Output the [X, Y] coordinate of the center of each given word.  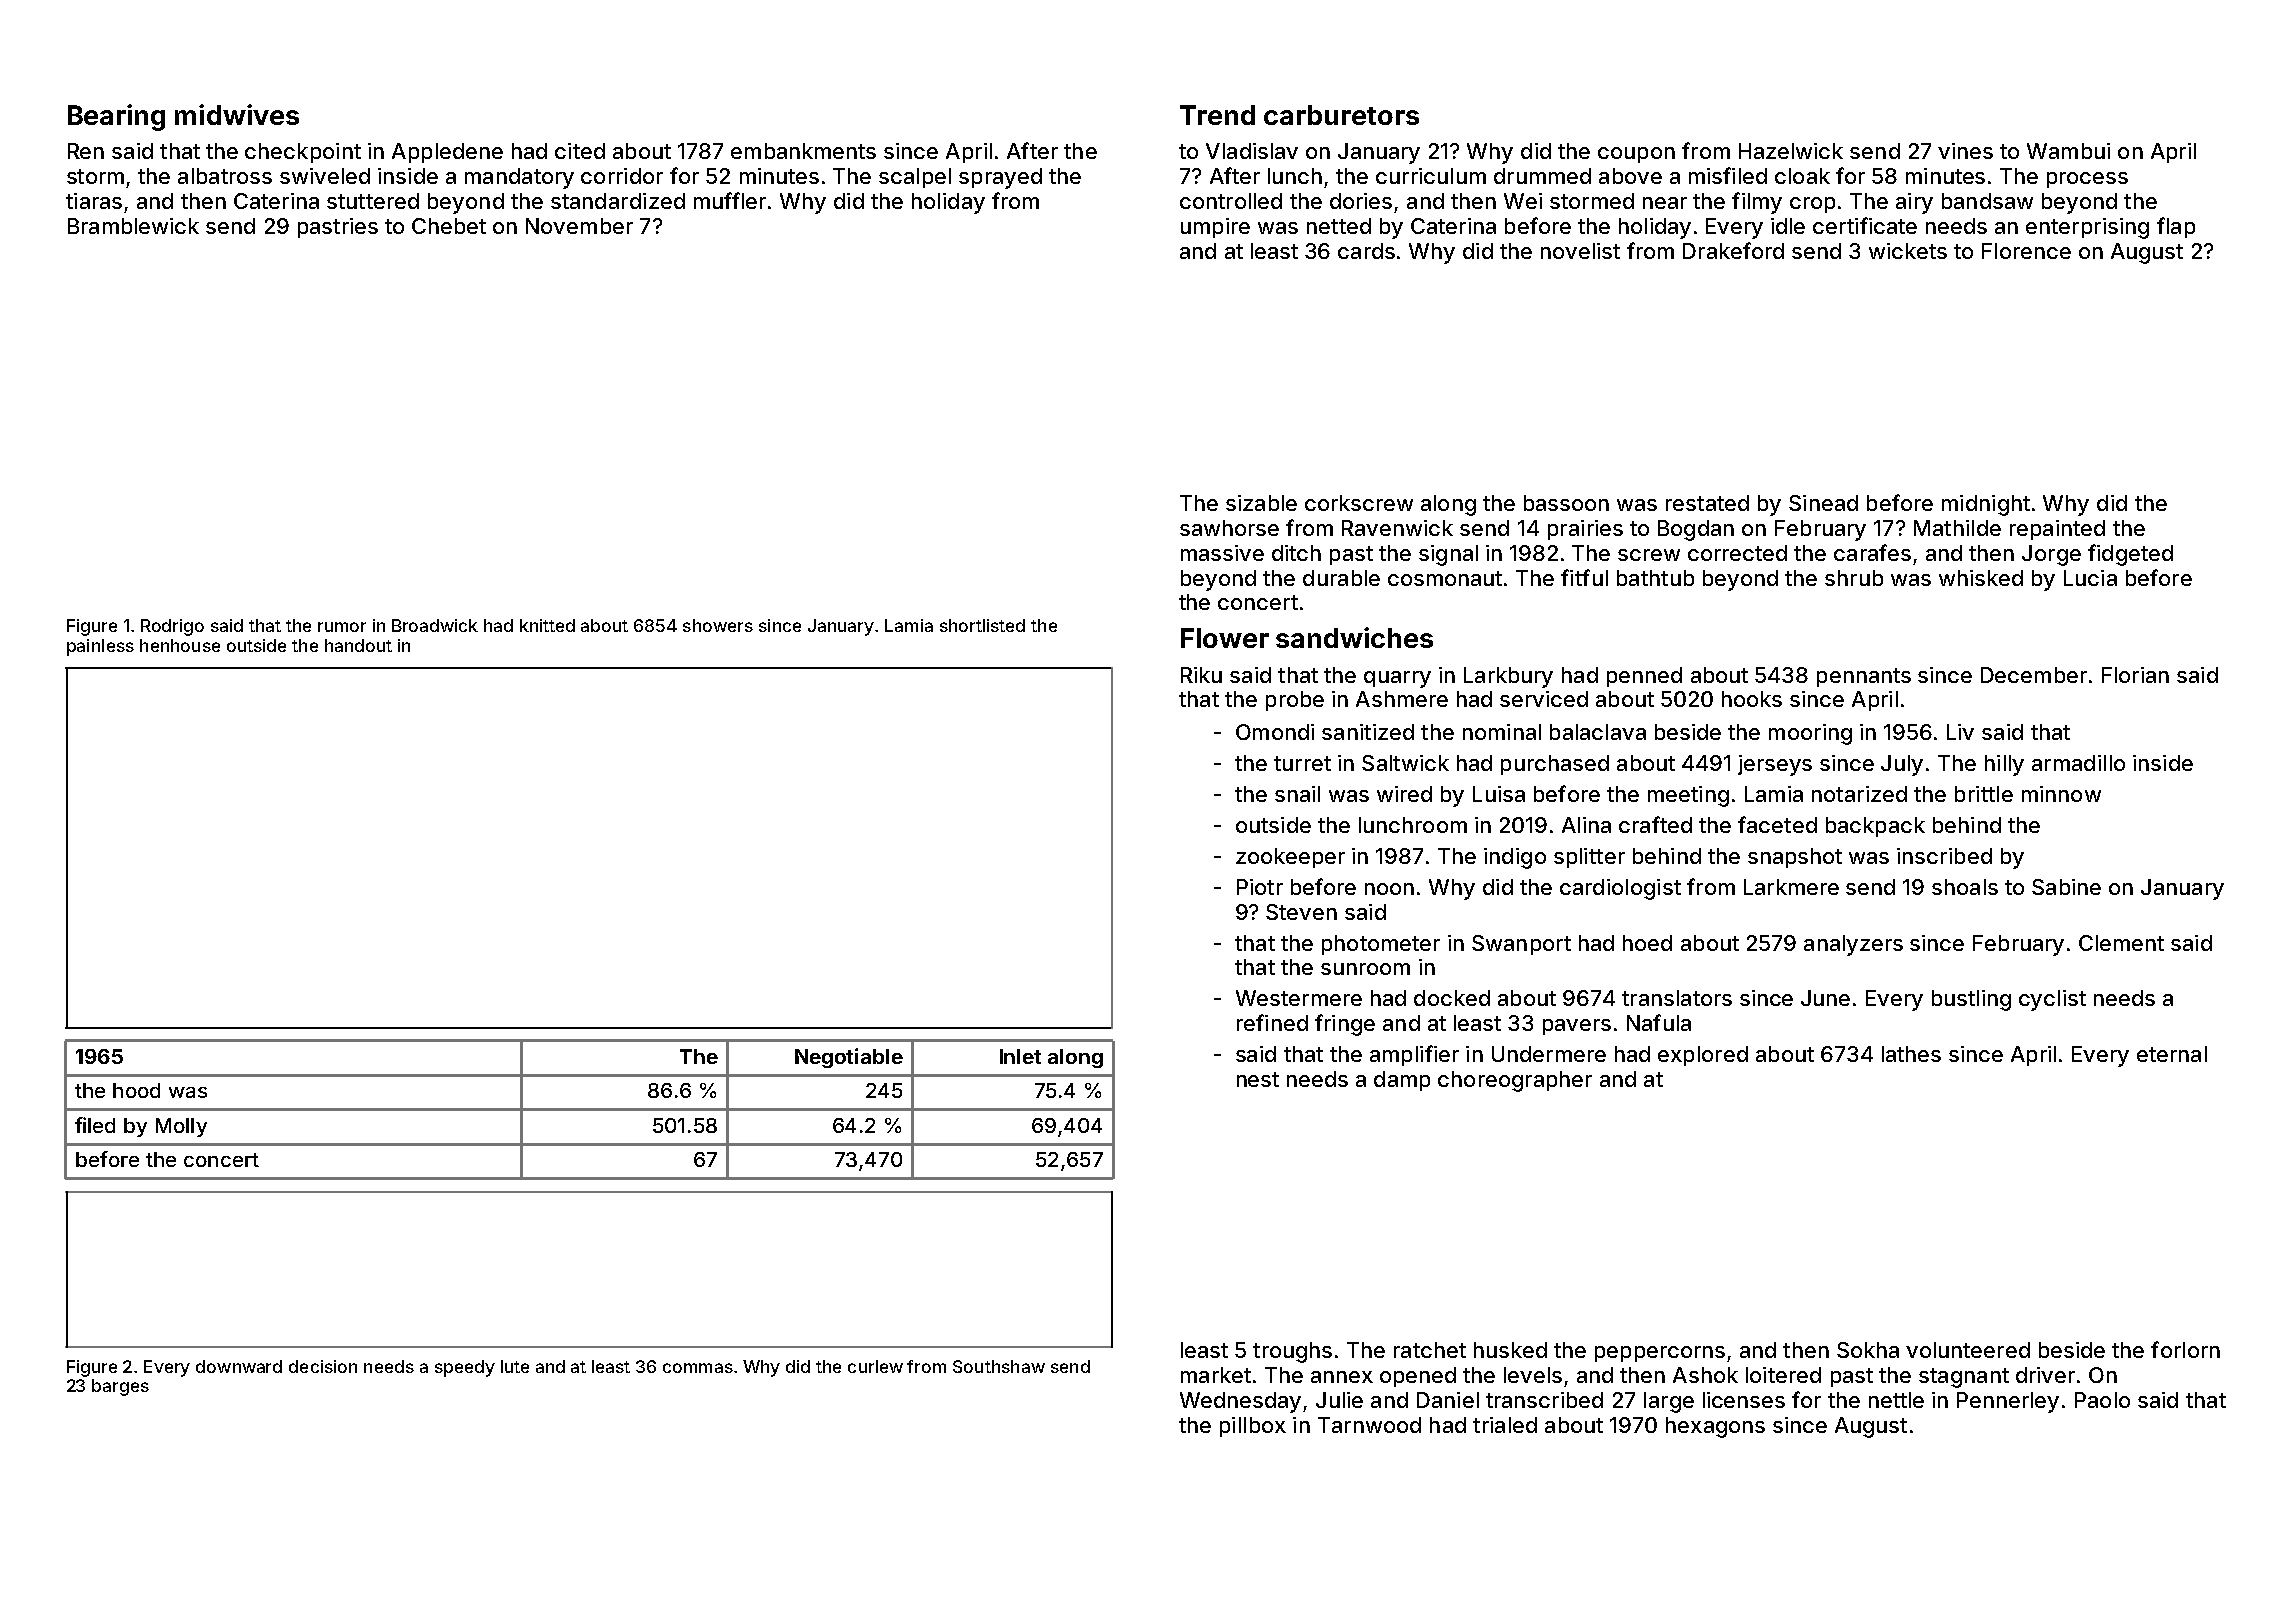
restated [1707, 503]
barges [120, 1387]
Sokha [1868, 1350]
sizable [1261, 503]
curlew [875, 1366]
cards [1366, 251]
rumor [342, 627]
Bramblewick [133, 226]
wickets [1908, 251]
